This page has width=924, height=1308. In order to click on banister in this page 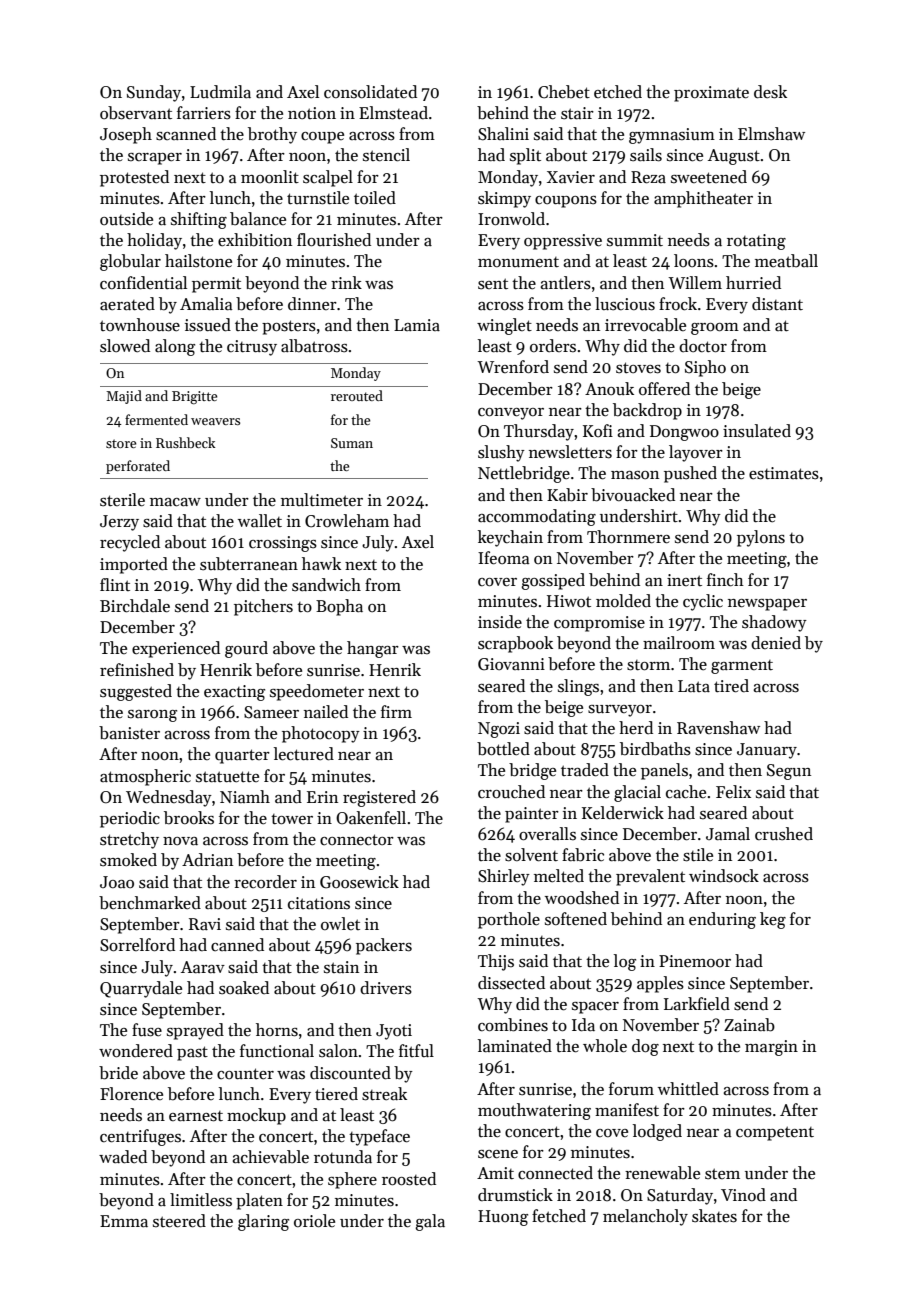, I will do `click(129, 733)`.
